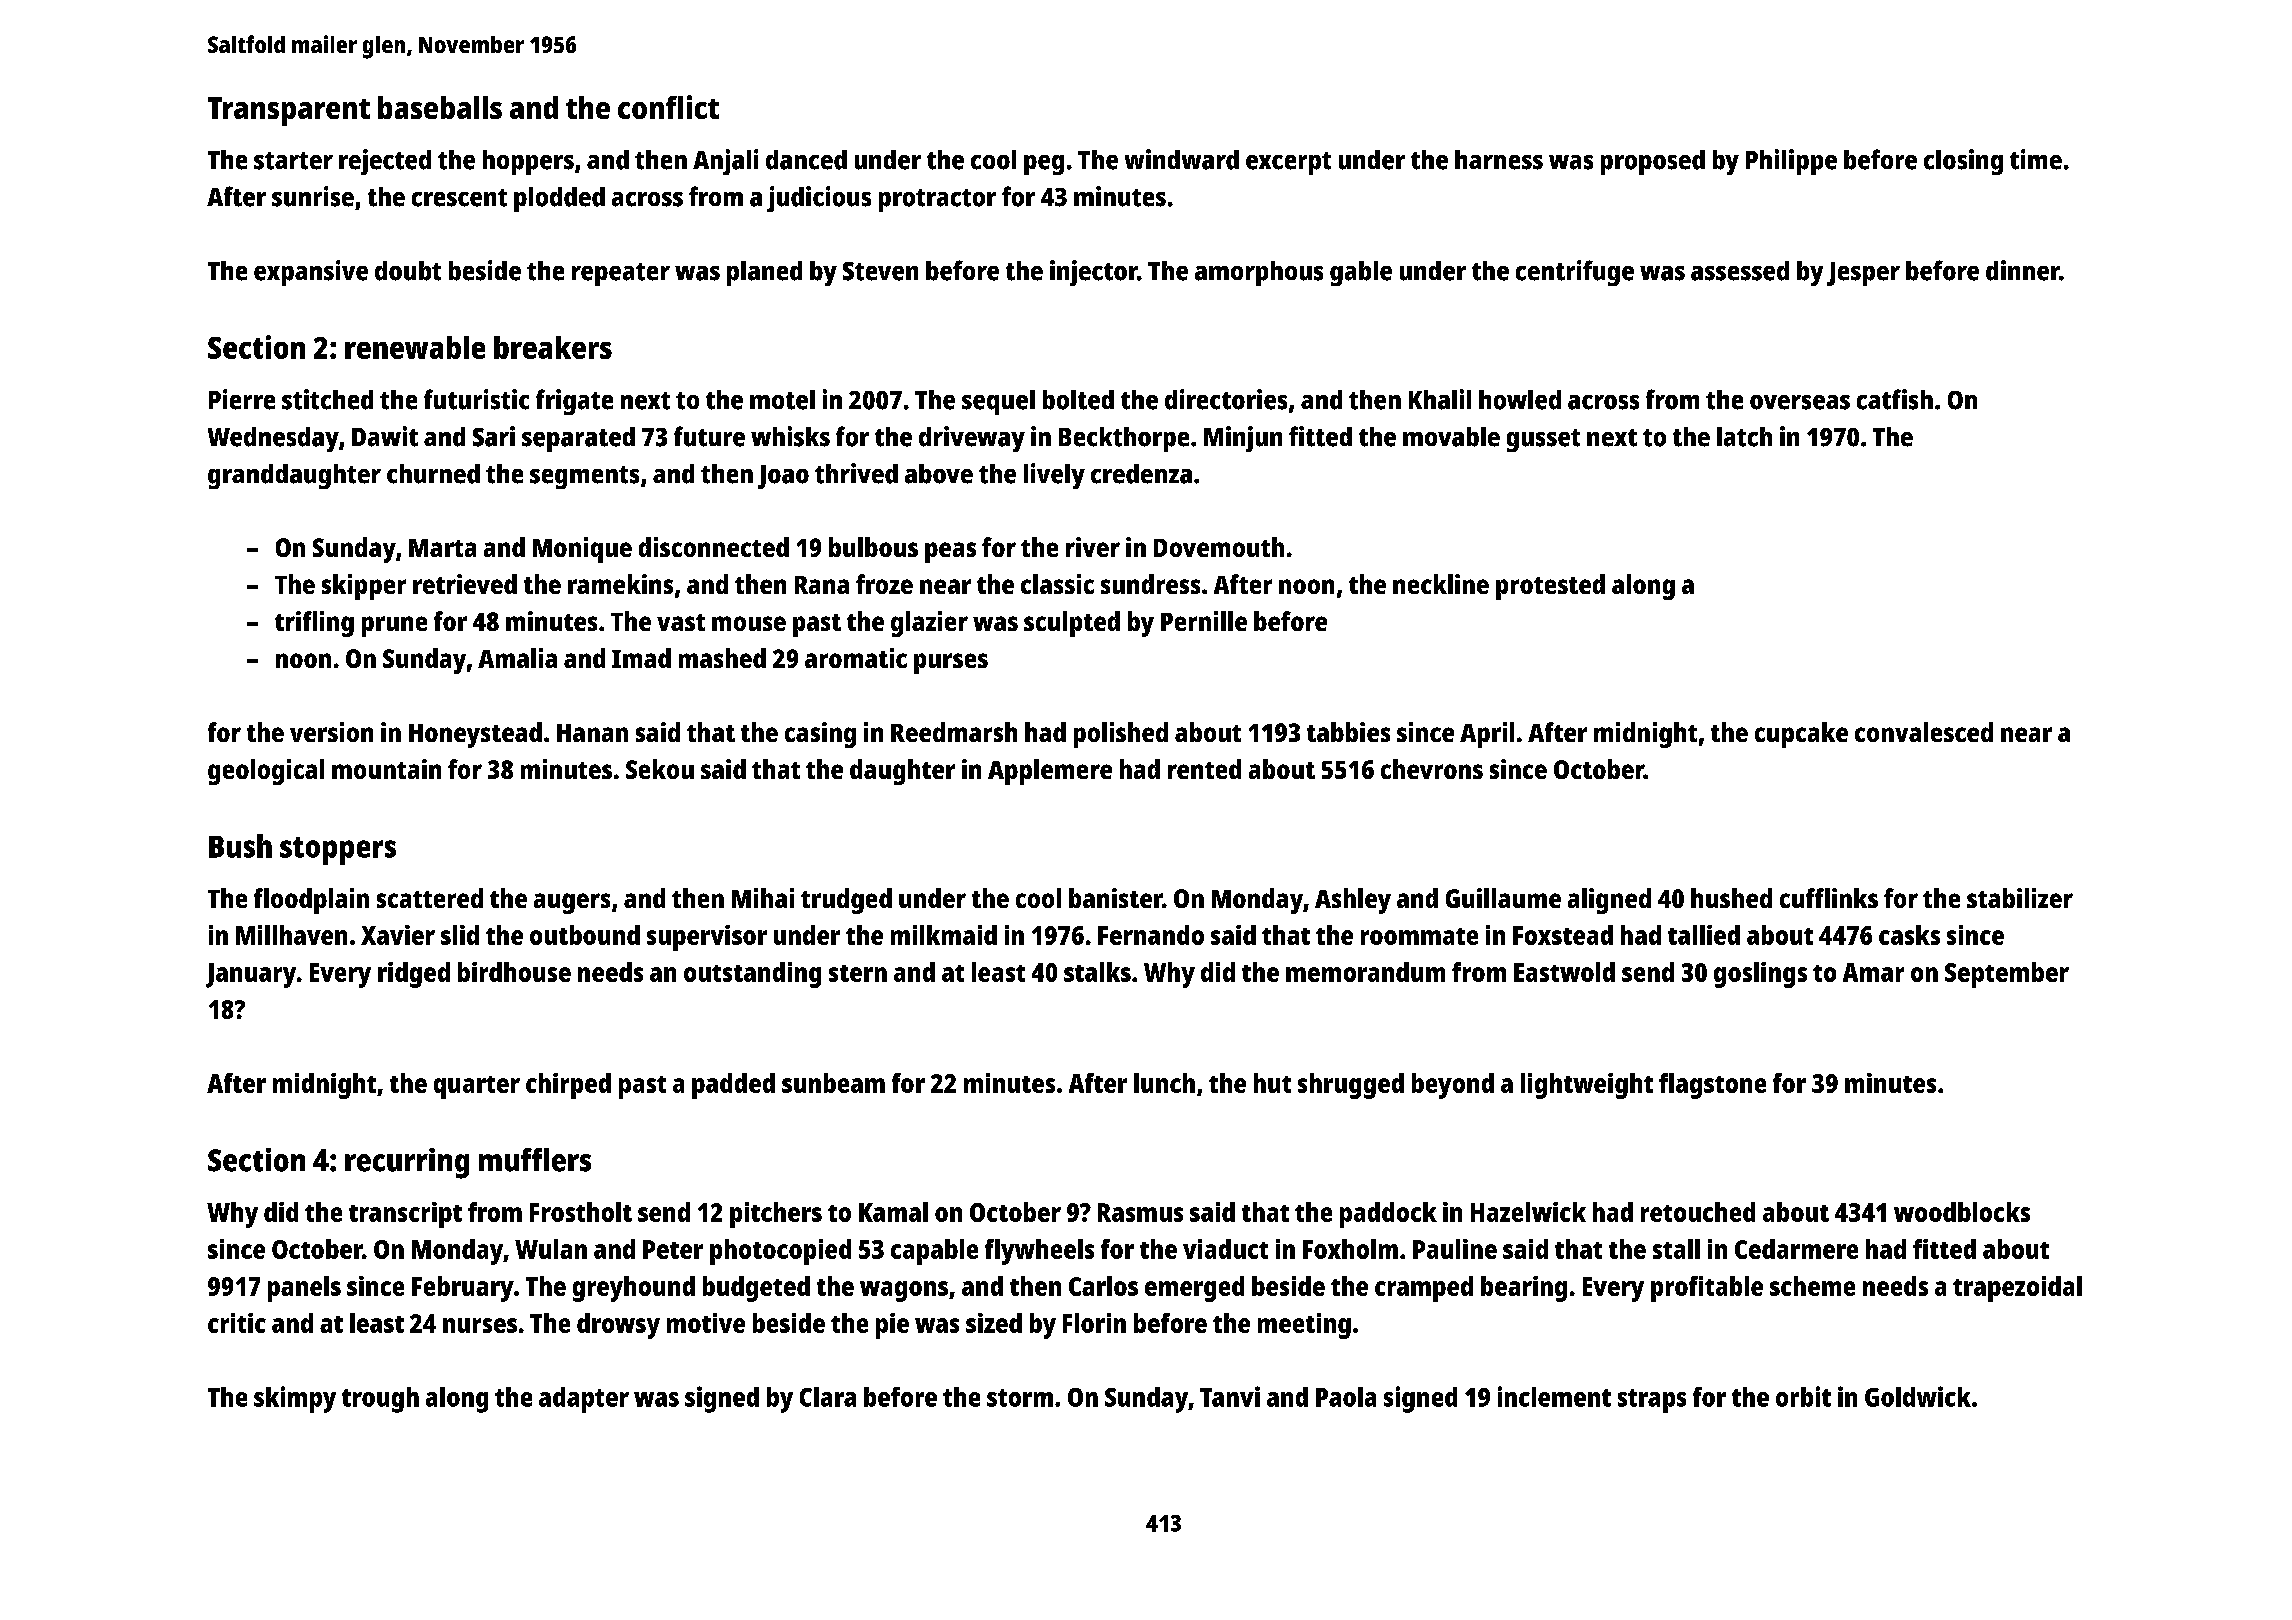 The image size is (2292, 1620). Describe the element at coordinates (1182, 159) in the screenshot. I see `windward` at that location.
